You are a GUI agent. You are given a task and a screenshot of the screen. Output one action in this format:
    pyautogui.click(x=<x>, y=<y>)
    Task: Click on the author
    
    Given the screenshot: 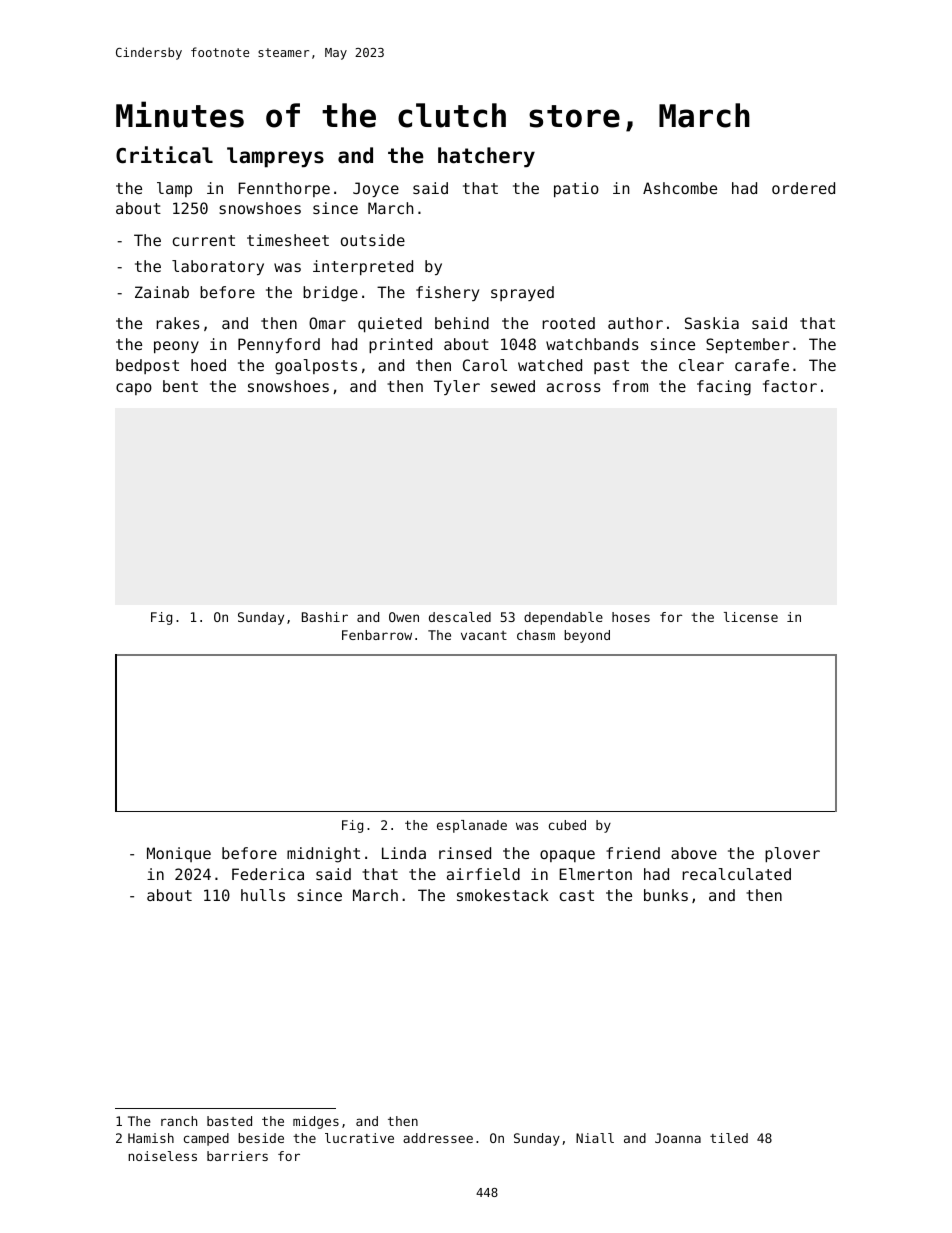 What is the action you would take?
    pyautogui.click(x=635, y=323)
